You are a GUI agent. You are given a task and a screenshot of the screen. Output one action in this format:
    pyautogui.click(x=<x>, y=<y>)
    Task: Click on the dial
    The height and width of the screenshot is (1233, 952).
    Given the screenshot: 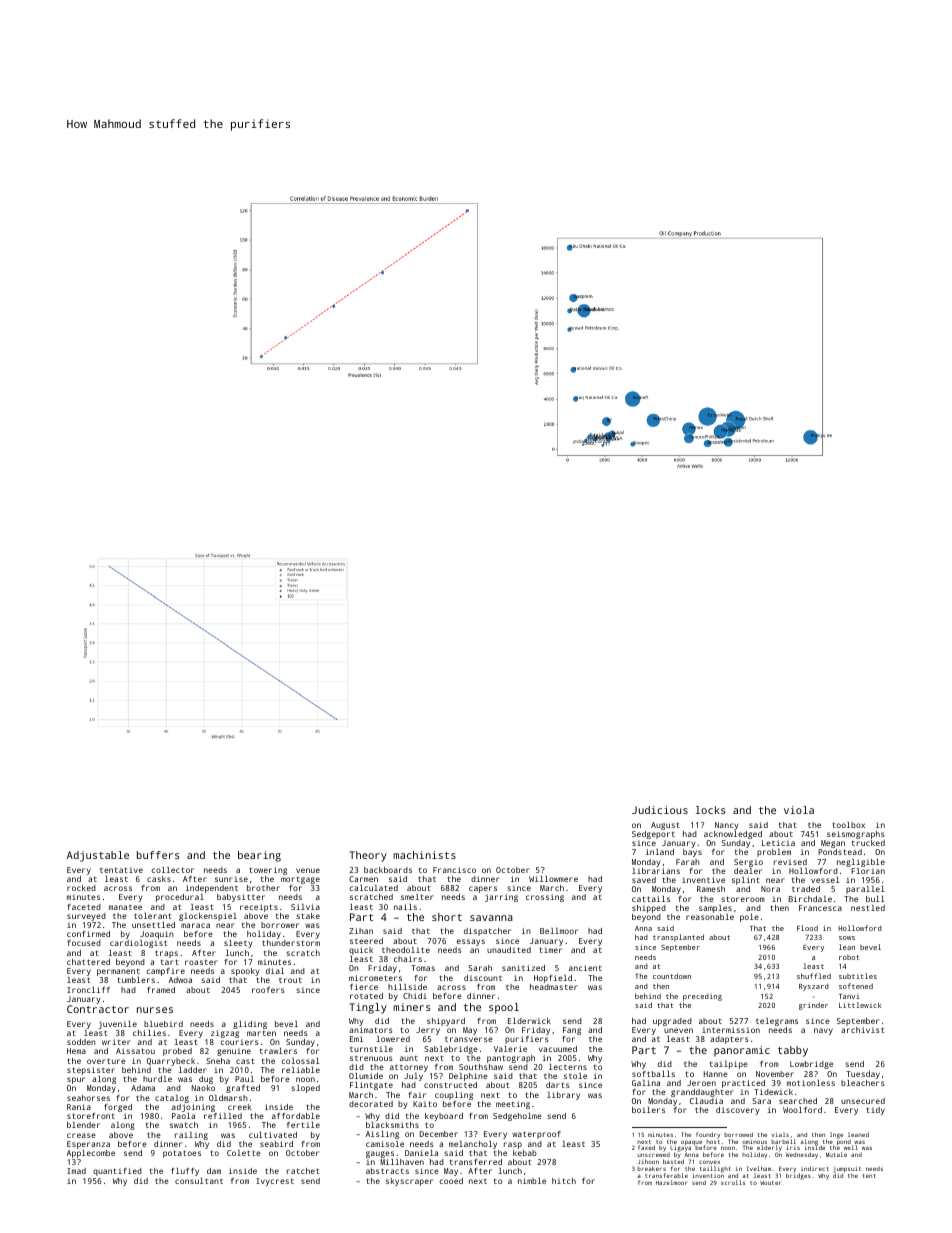 What is the action you would take?
    pyautogui.click(x=275, y=971)
